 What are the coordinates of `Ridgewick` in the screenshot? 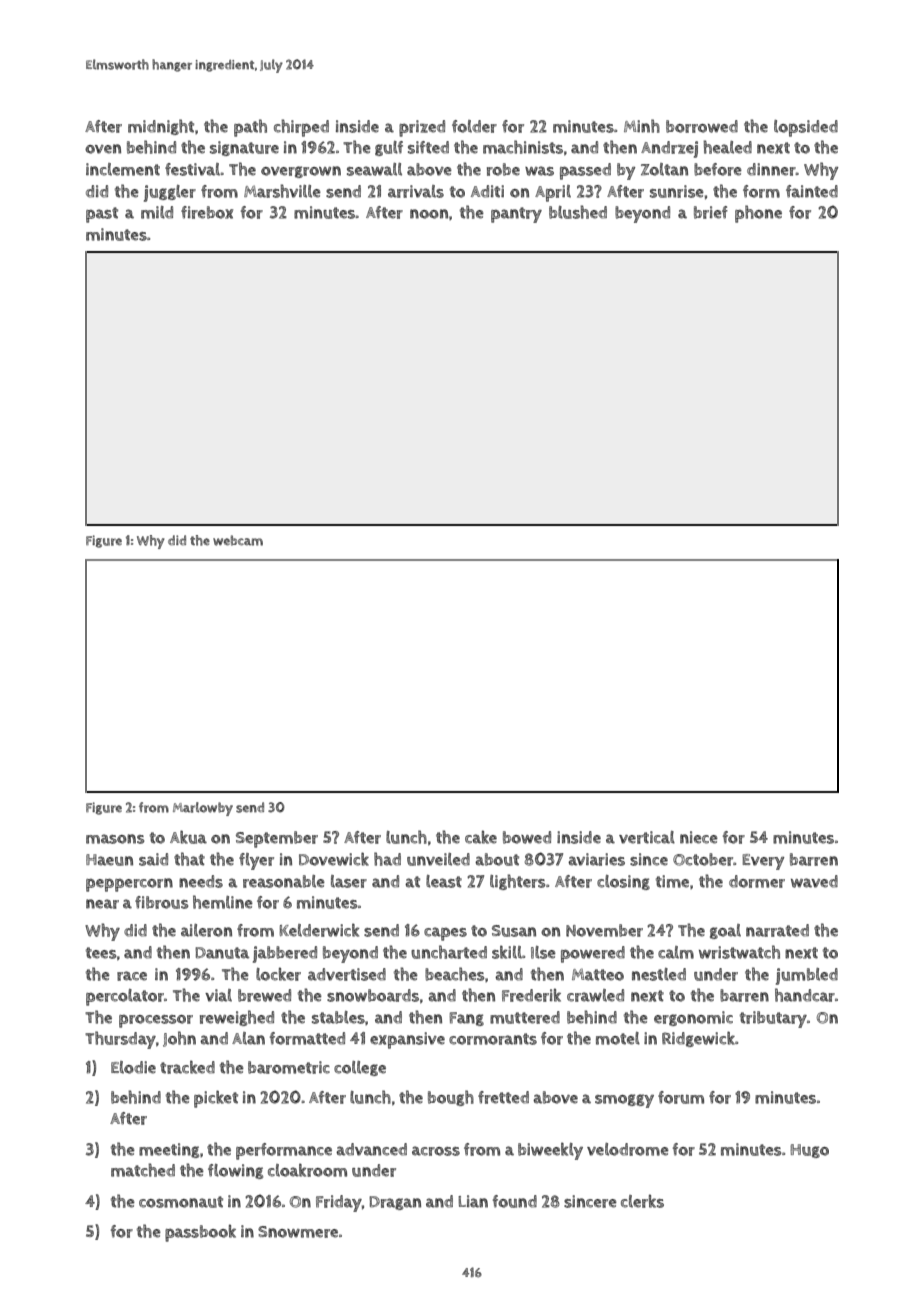 It's located at (698, 1039).
